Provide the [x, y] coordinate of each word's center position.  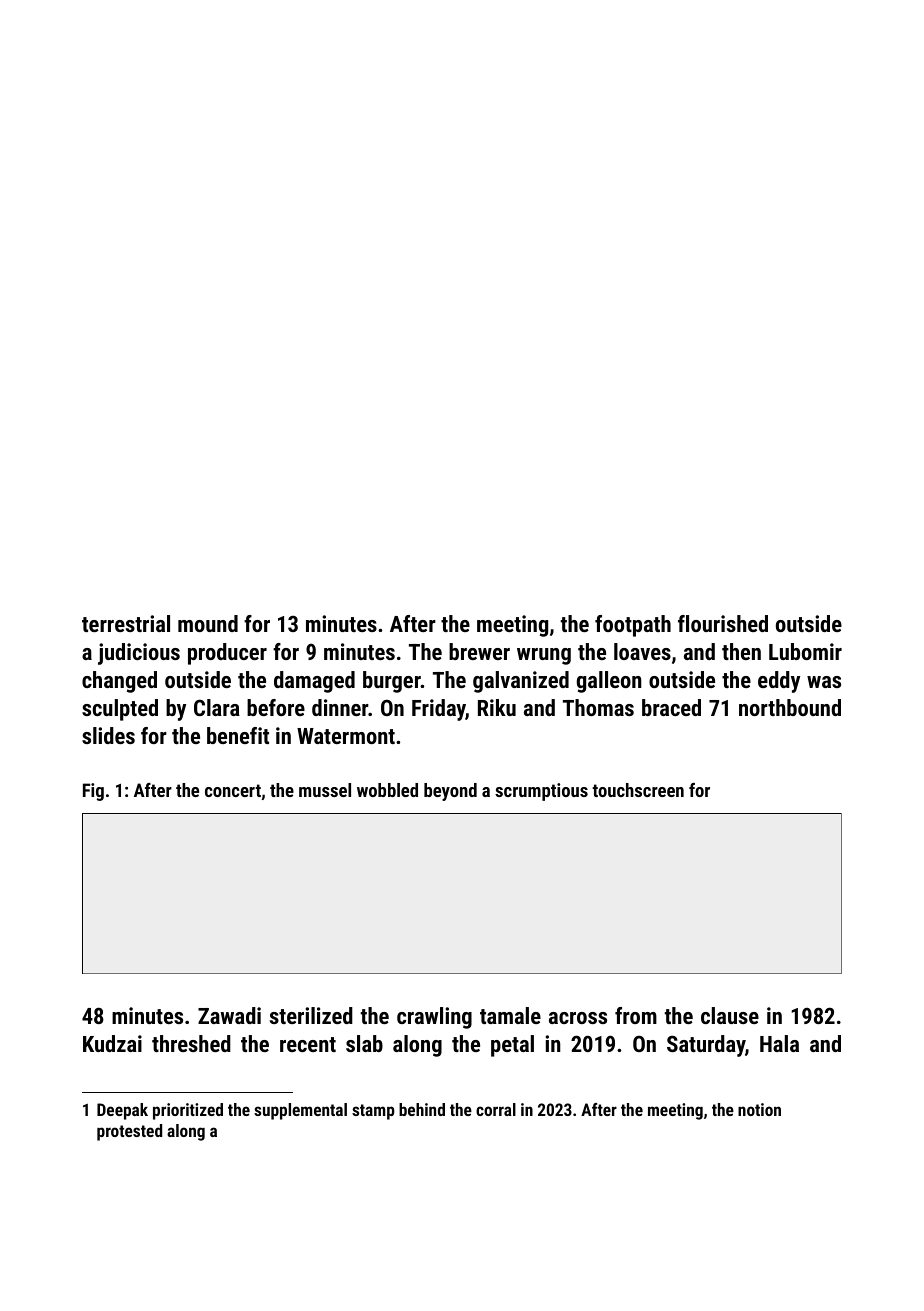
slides [108, 735]
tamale [510, 1015]
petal [512, 1046]
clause [730, 1015]
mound [208, 623]
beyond [450, 792]
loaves [642, 651]
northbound [790, 707]
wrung [544, 656]
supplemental [300, 1111]
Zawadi [229, 1015]
